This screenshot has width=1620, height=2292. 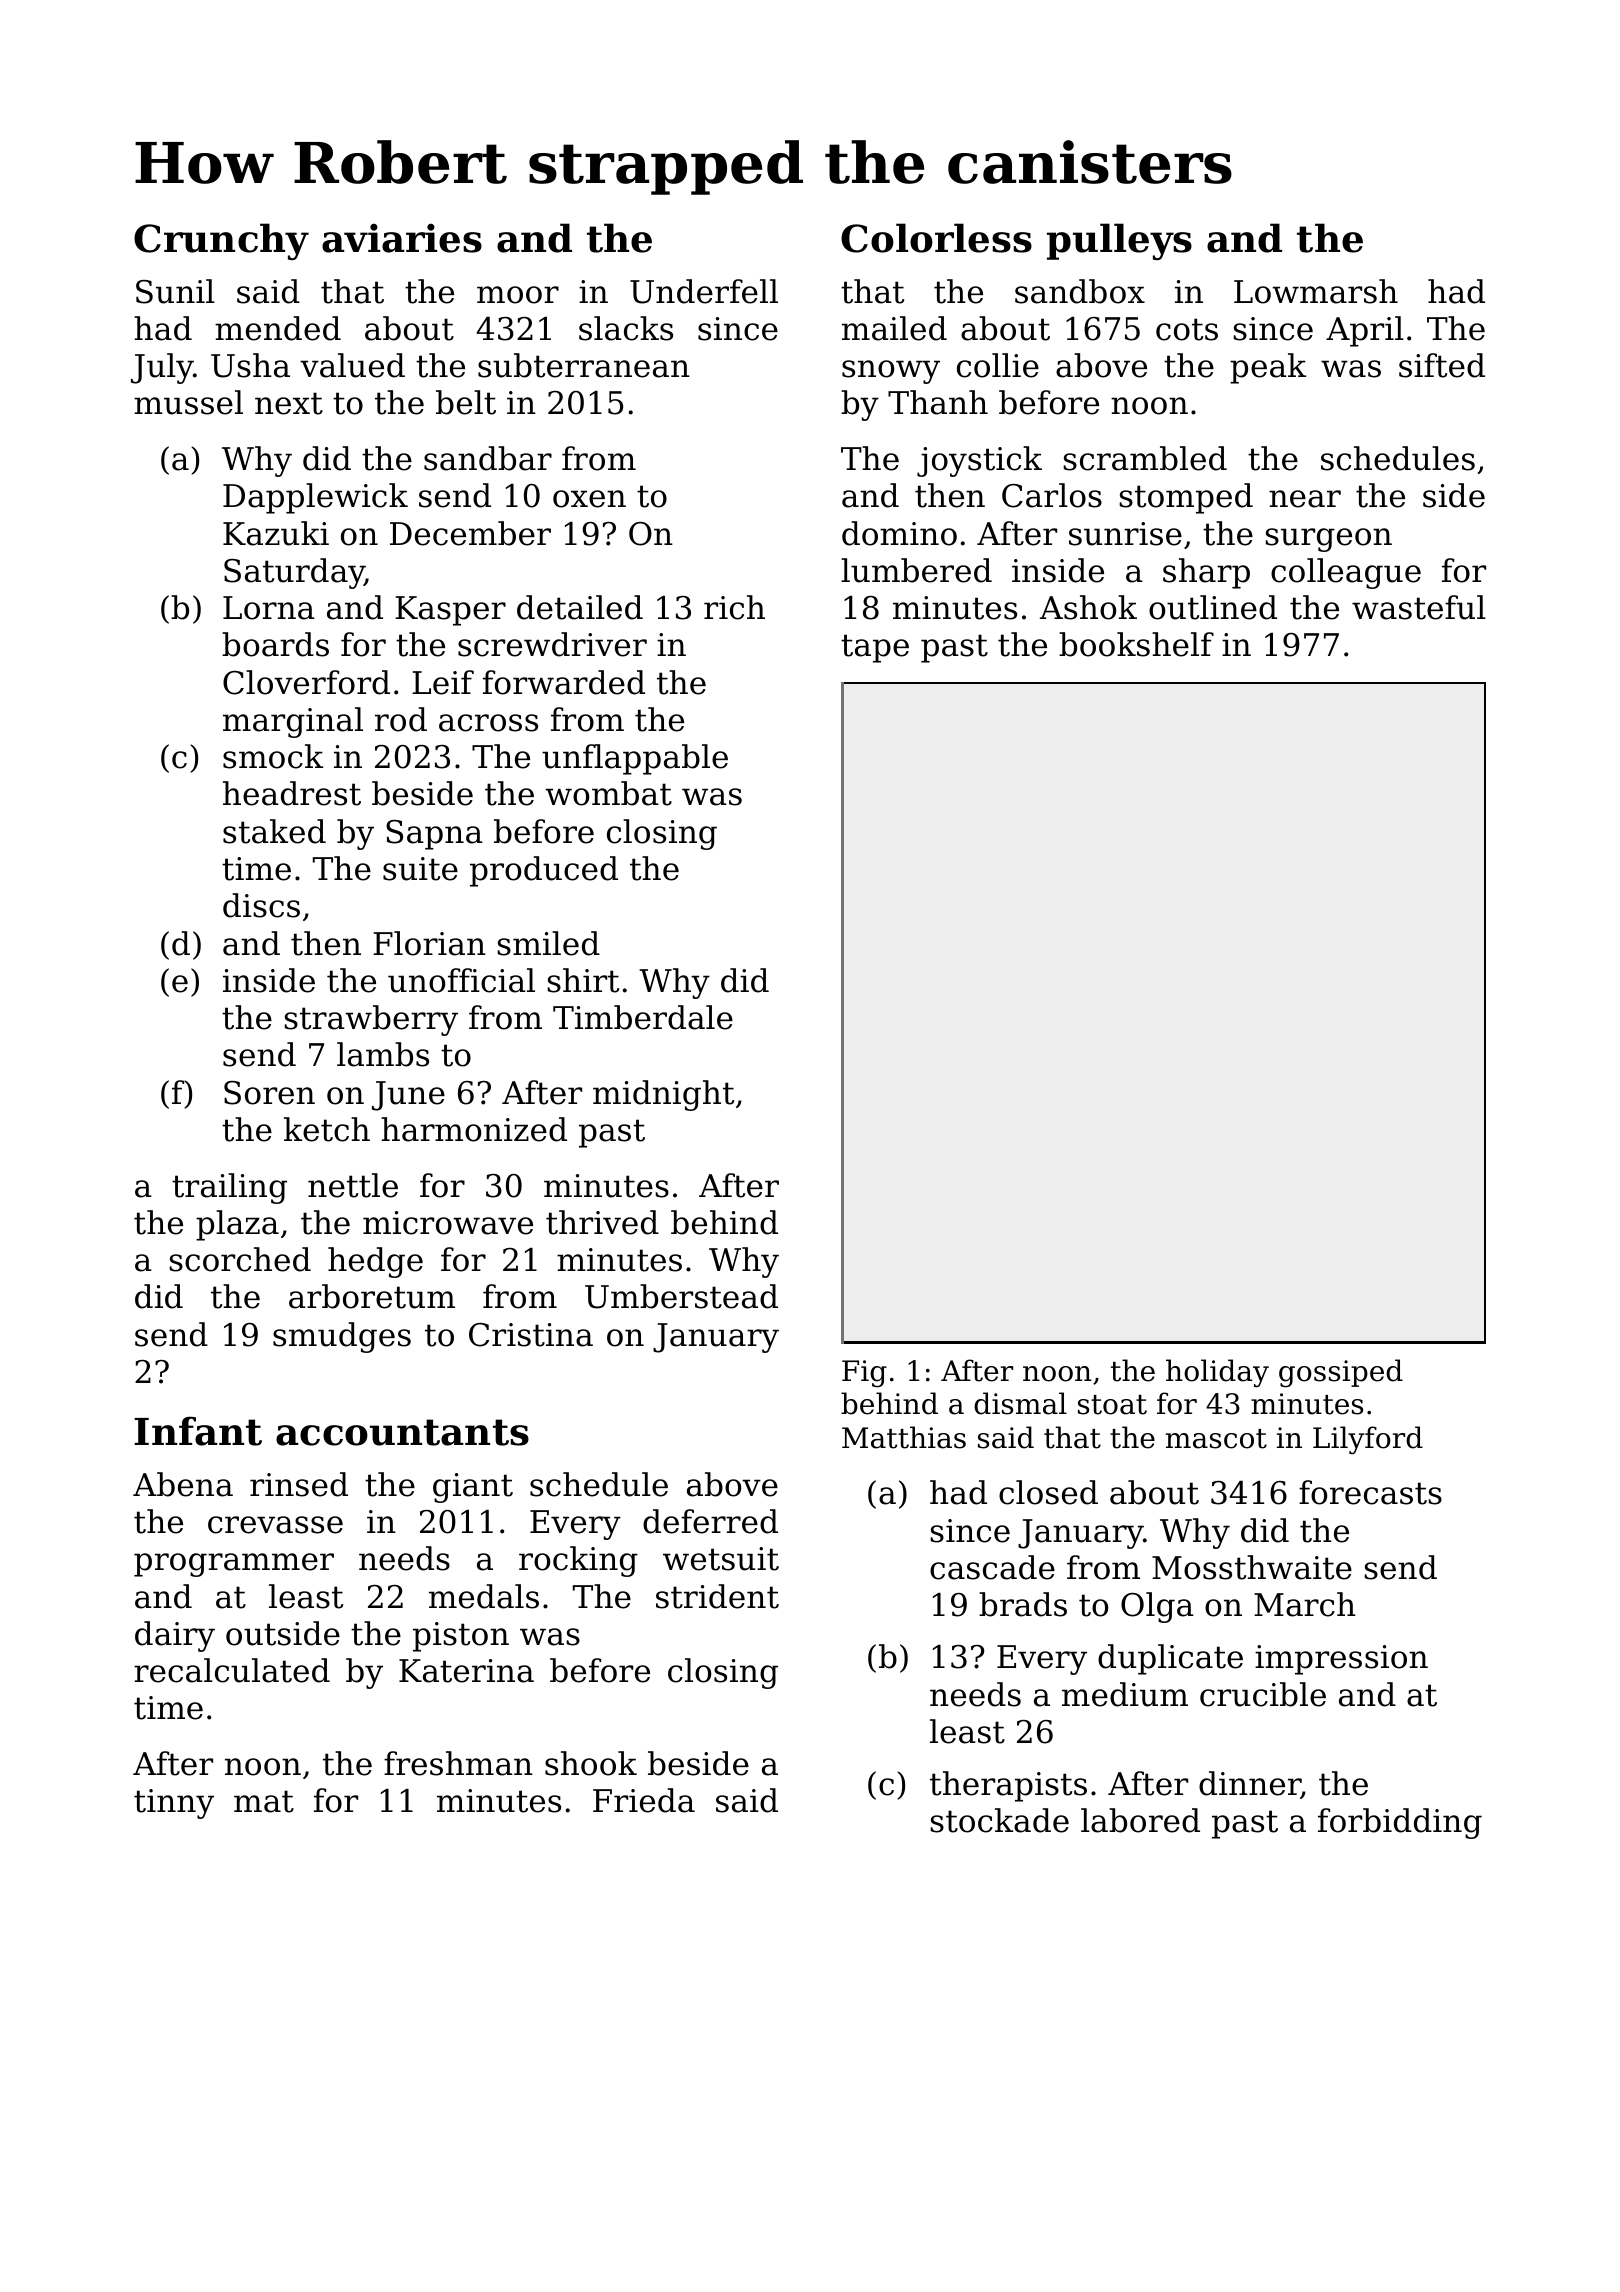 I want to click on Ashok, so click(x=1088, y=607).
